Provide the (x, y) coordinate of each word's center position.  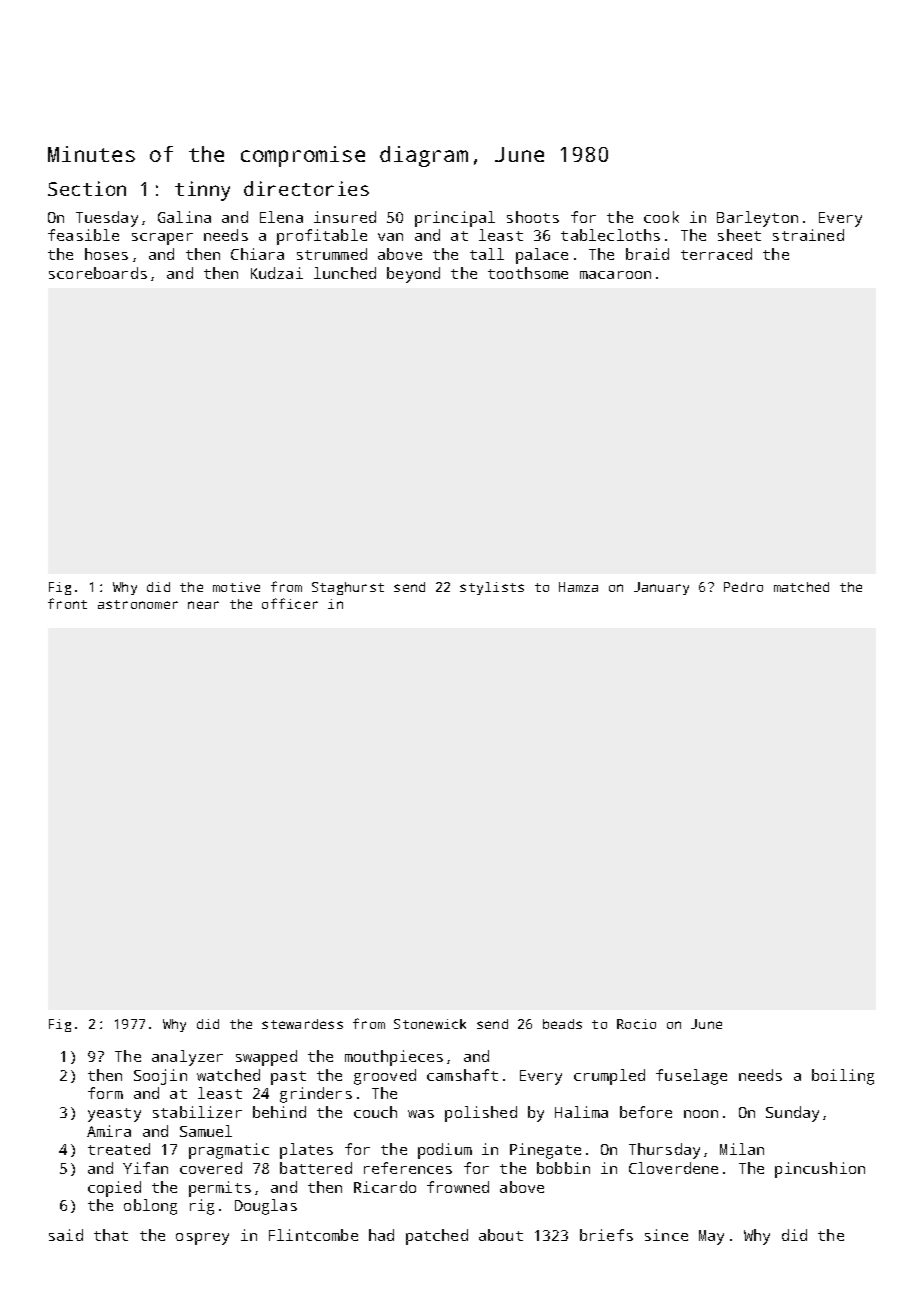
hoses (106, 254)
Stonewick (430, 1024)
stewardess (302, 1024)
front (67, 603)
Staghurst (348, 588)
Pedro (743, 587)
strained (808, 235)
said (66, 1235)
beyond (413, 275)
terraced (716, 254)
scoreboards (98, 273)
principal (455, 219)
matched (801, 587)
